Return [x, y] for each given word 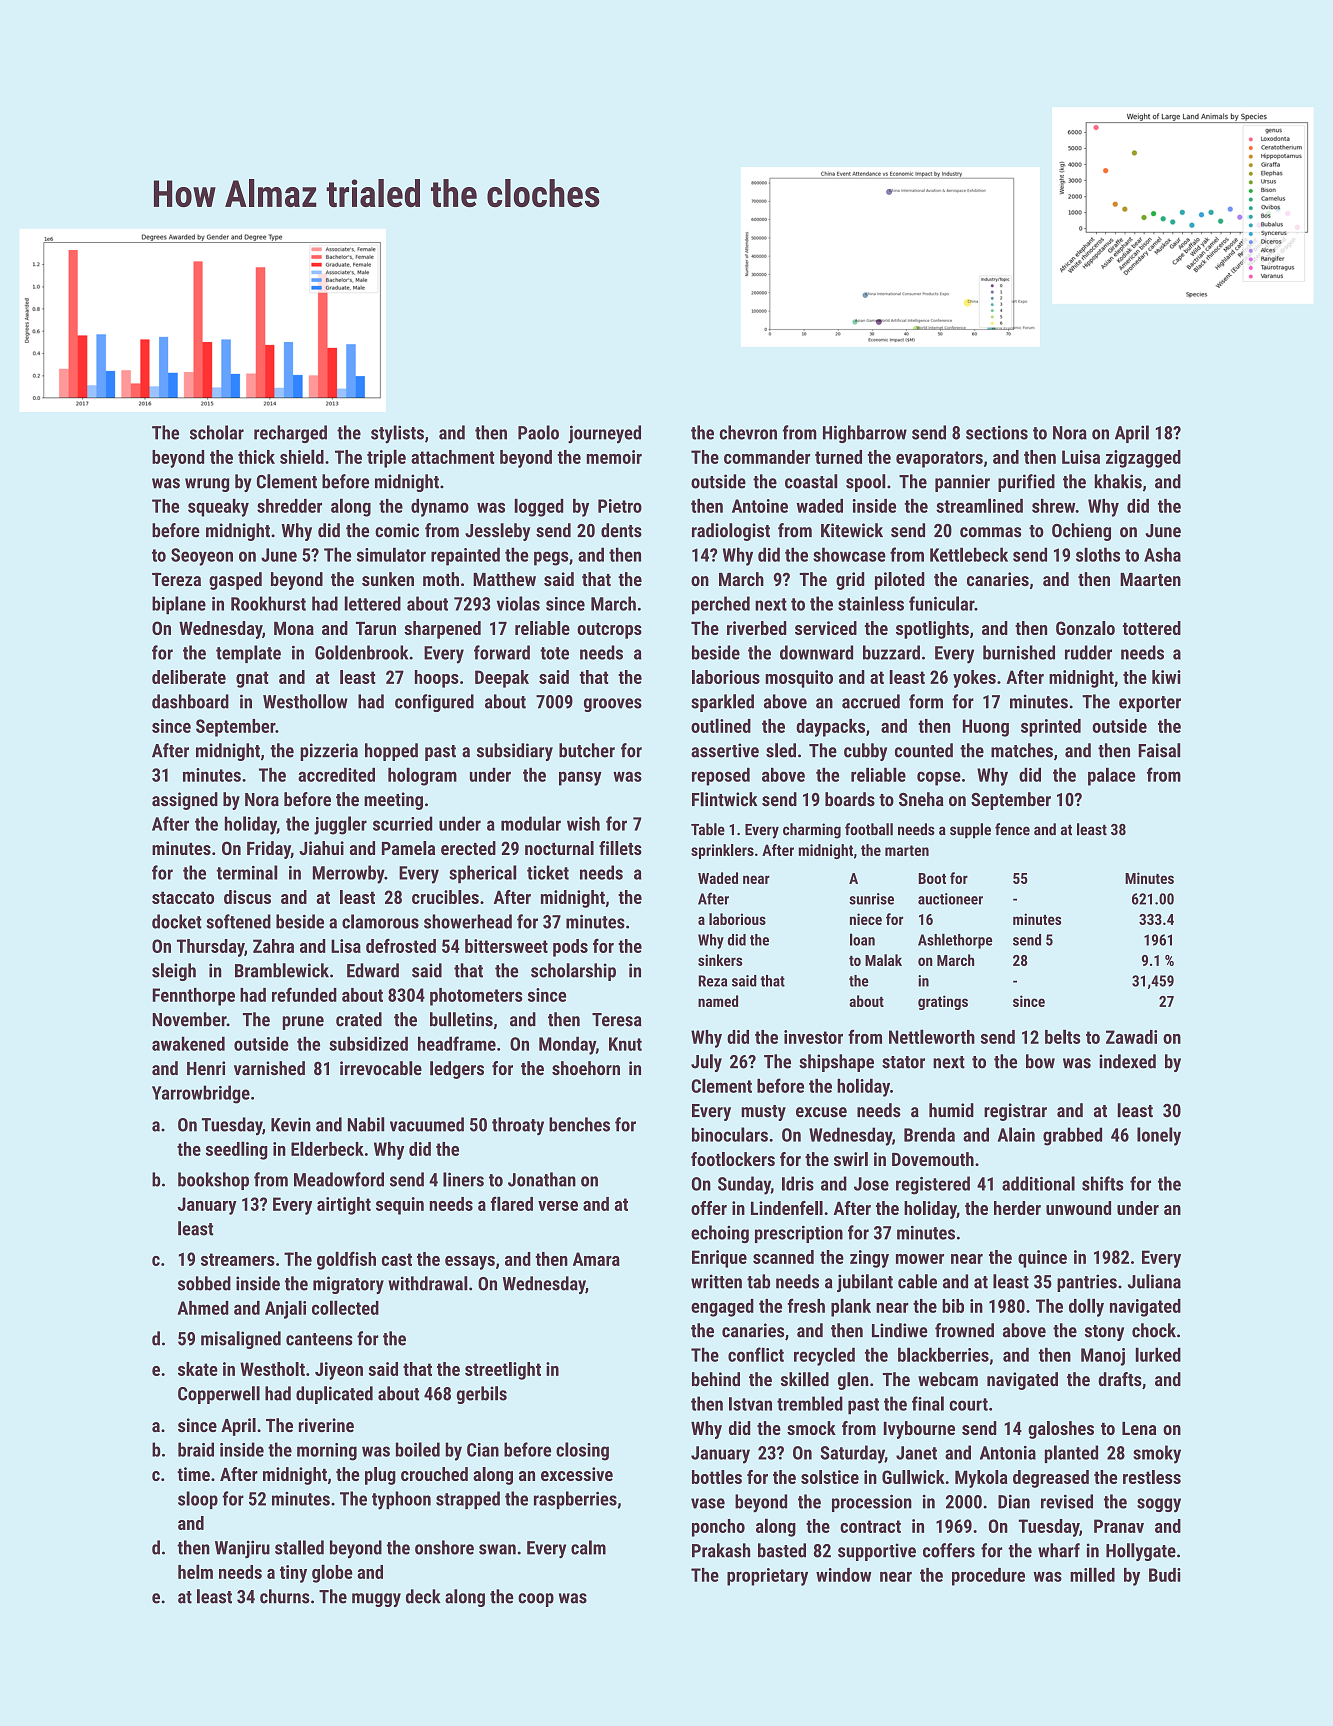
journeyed [604, 434]
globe [332, 1573]
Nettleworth [932, 1036]
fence [1012, 829]
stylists [397, 434]
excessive [577, 1474]
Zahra [273, 946]
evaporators [939, 459]
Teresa [617, 1020]
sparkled [722, 703]
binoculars [730, 1134]
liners [463, 1179]
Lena [1139, 1428]
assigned [185, 801]
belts [1062, 1036]
